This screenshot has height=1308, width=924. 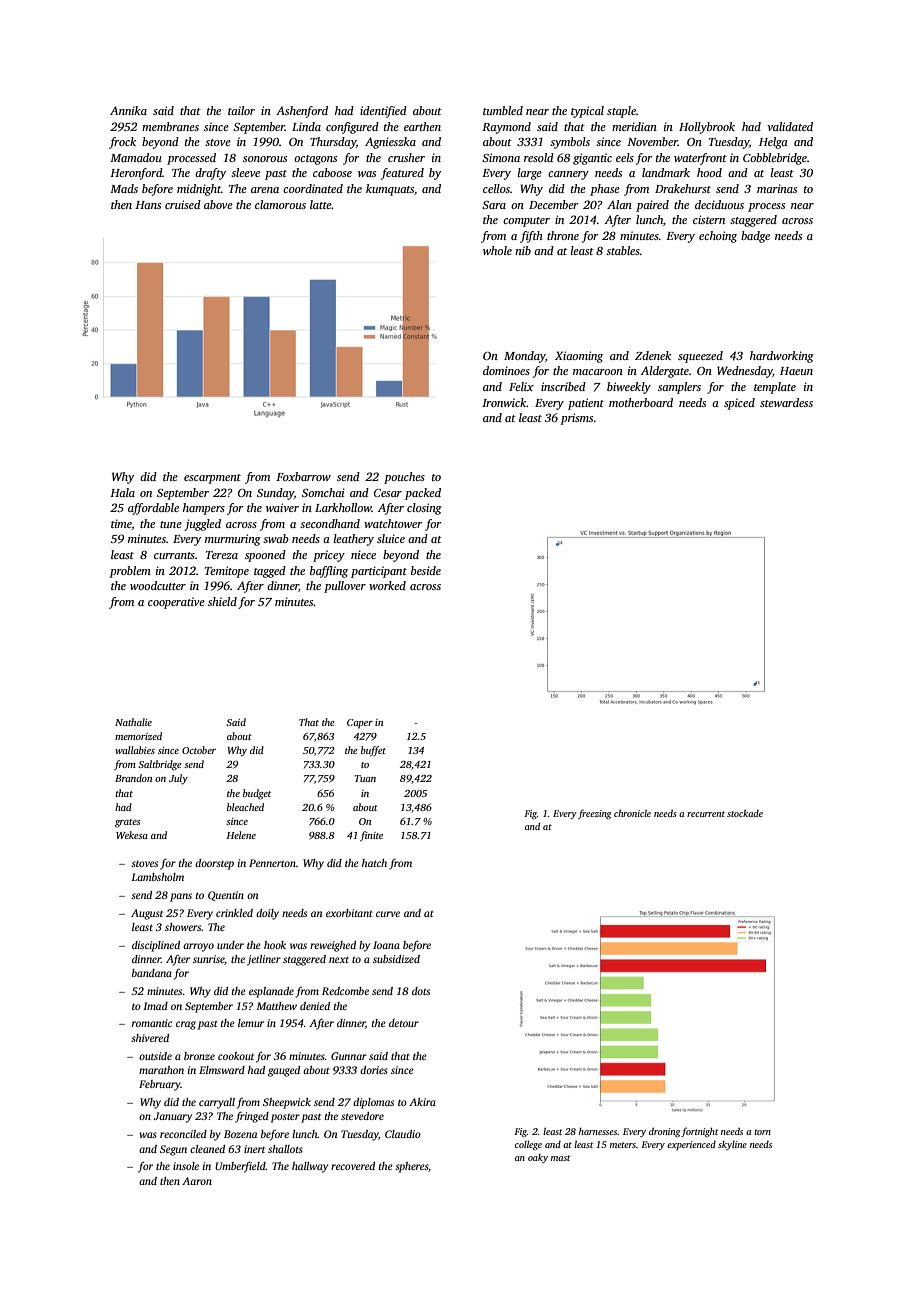 What do you see at coordinates (790, 126) in the screenshot?
I see `validated` at bounding box center [790, 126].
